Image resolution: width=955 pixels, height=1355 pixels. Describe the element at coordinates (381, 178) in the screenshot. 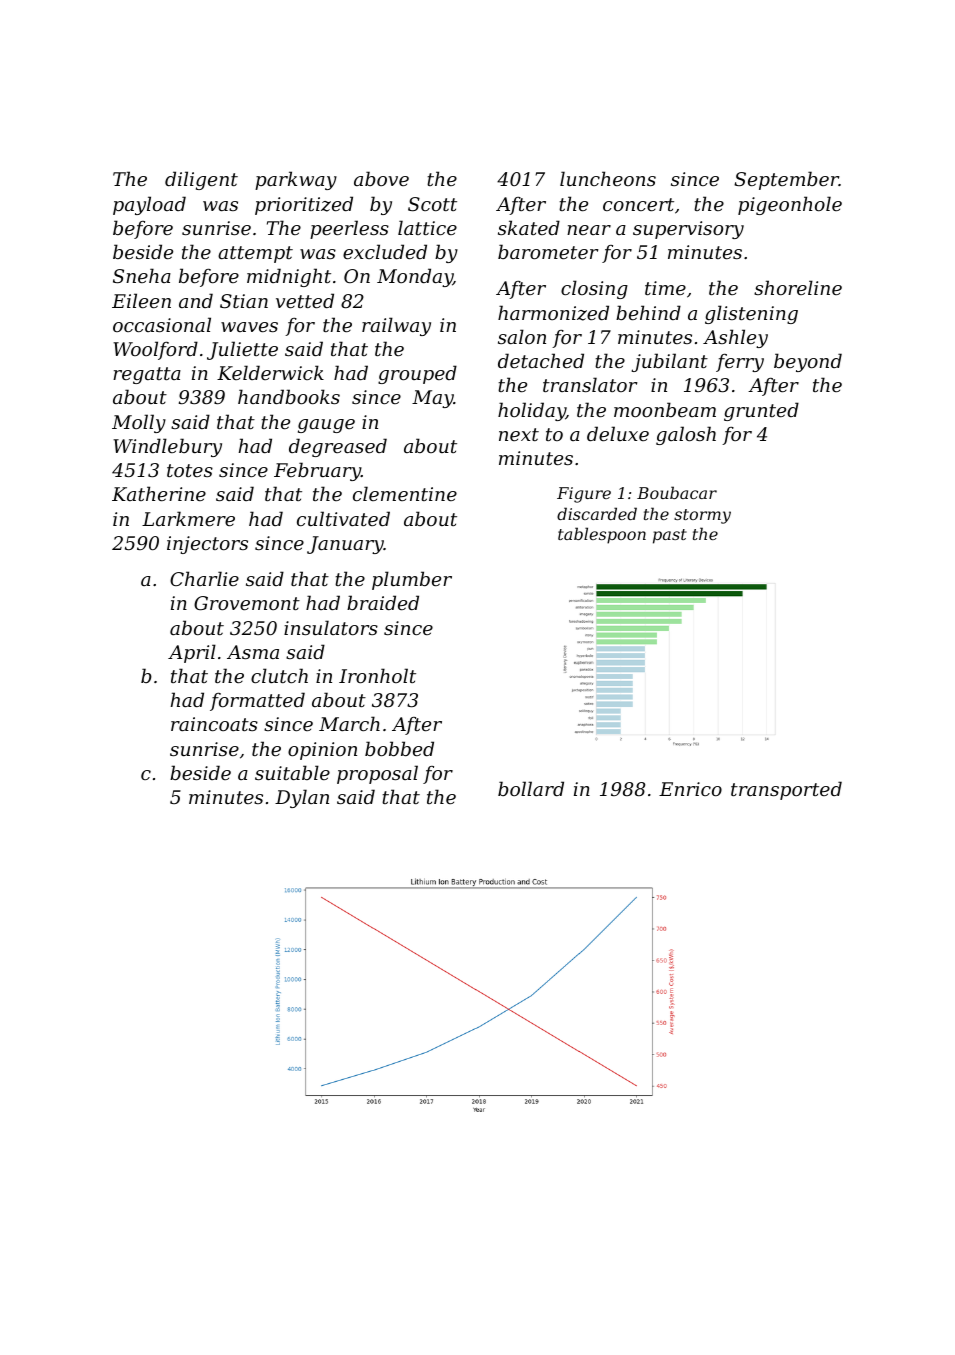

I see `above` at that location.
